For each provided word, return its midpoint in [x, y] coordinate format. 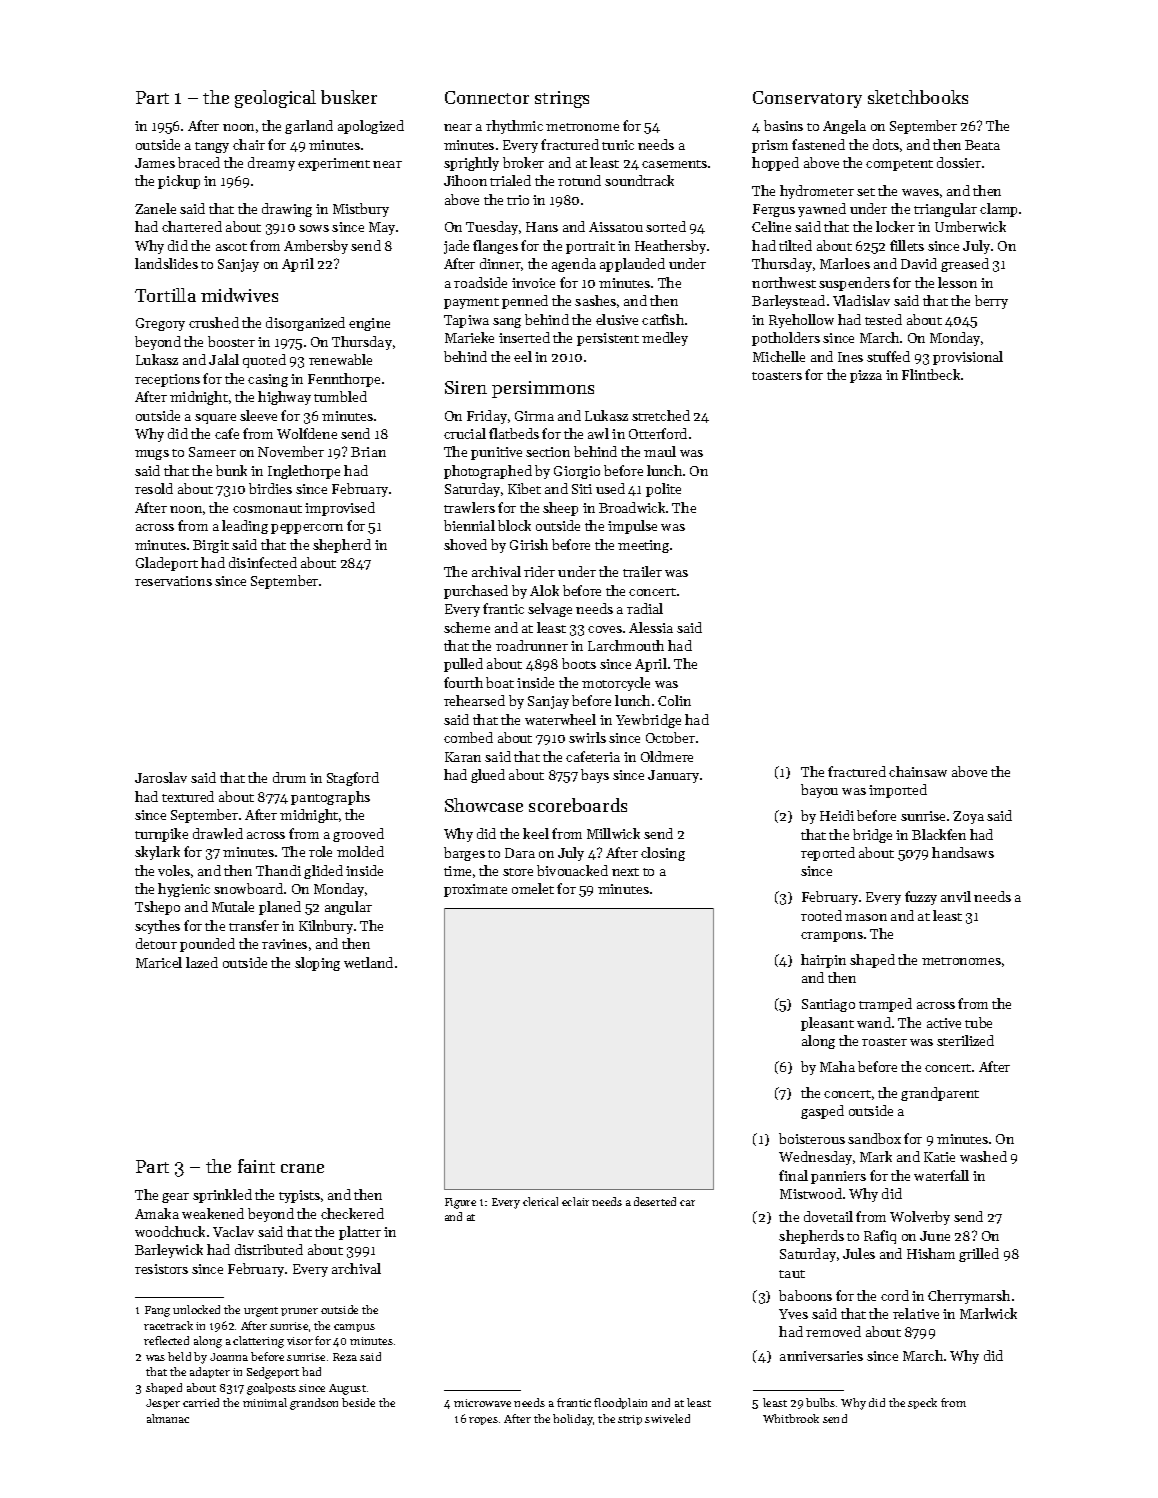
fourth [463, 682]
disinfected [263, 562]
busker [349, 97]
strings [562, 99]
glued [488, 776]
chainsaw [918, 771]
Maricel [159, 962]
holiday [573, 1420]
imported [898, 791]
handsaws [963, 852]
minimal [265, 1402]
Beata [982, 145]
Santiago [828, 1005]
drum [289, 777]
